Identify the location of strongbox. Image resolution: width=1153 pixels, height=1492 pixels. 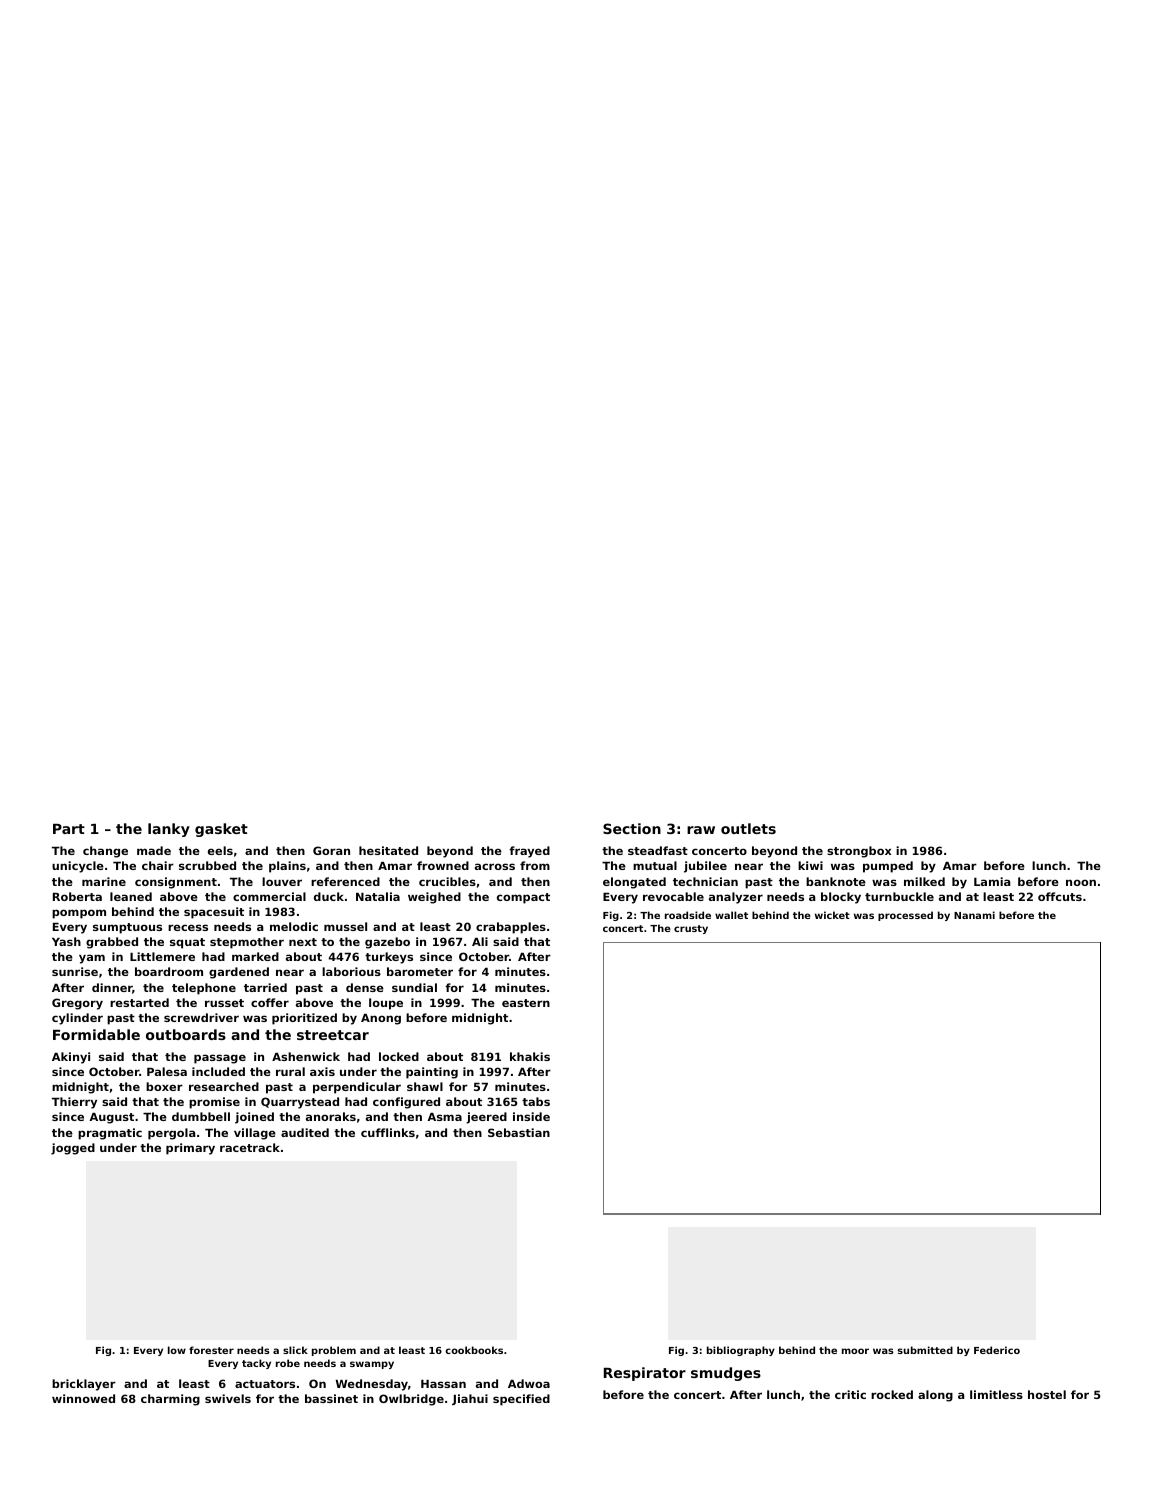
(859, 852).
